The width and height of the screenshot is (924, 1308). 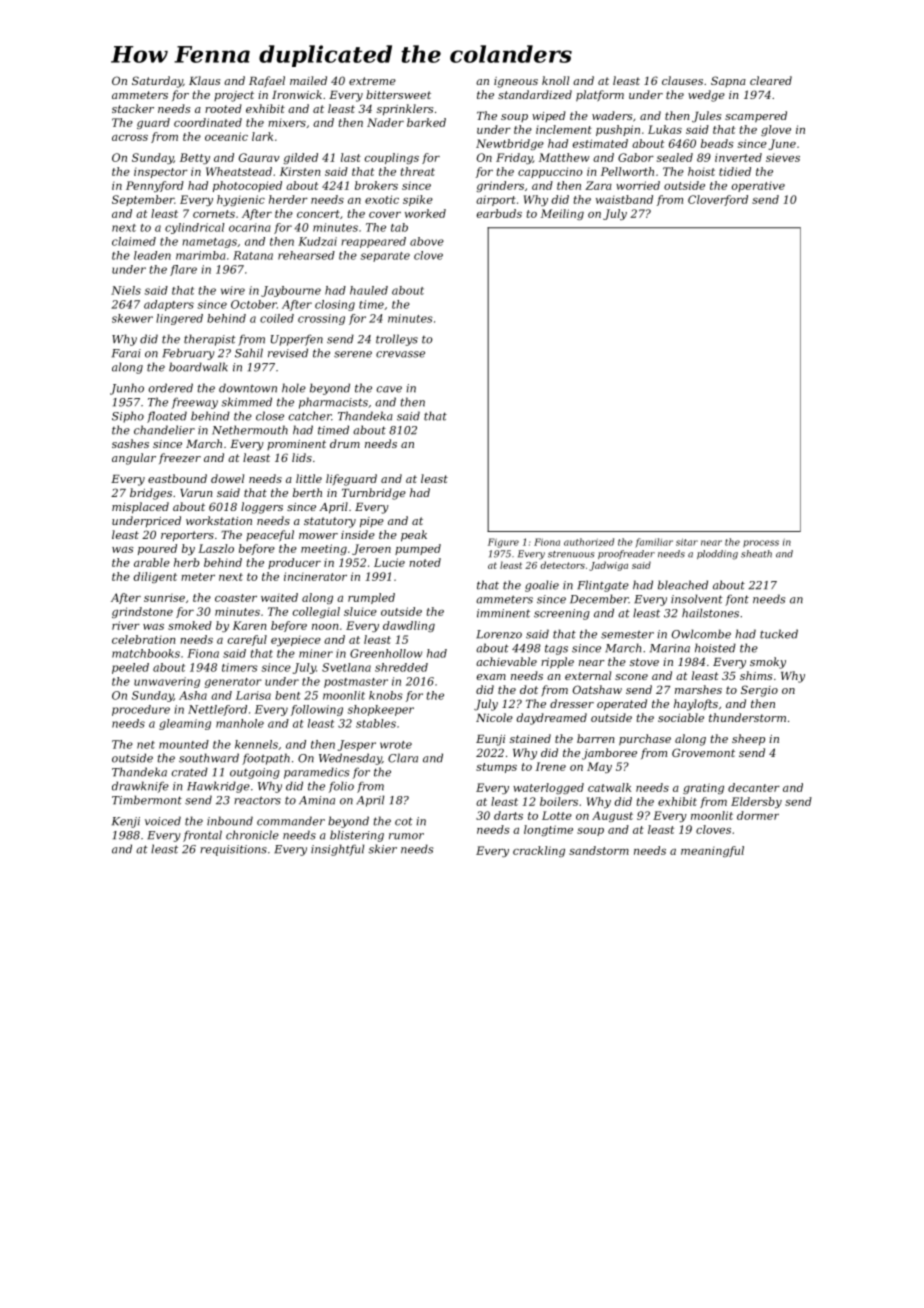 What do you see at coordinates (589, 542) in the screenshot?
I see `authorized` at bounding box center [589, 542].
